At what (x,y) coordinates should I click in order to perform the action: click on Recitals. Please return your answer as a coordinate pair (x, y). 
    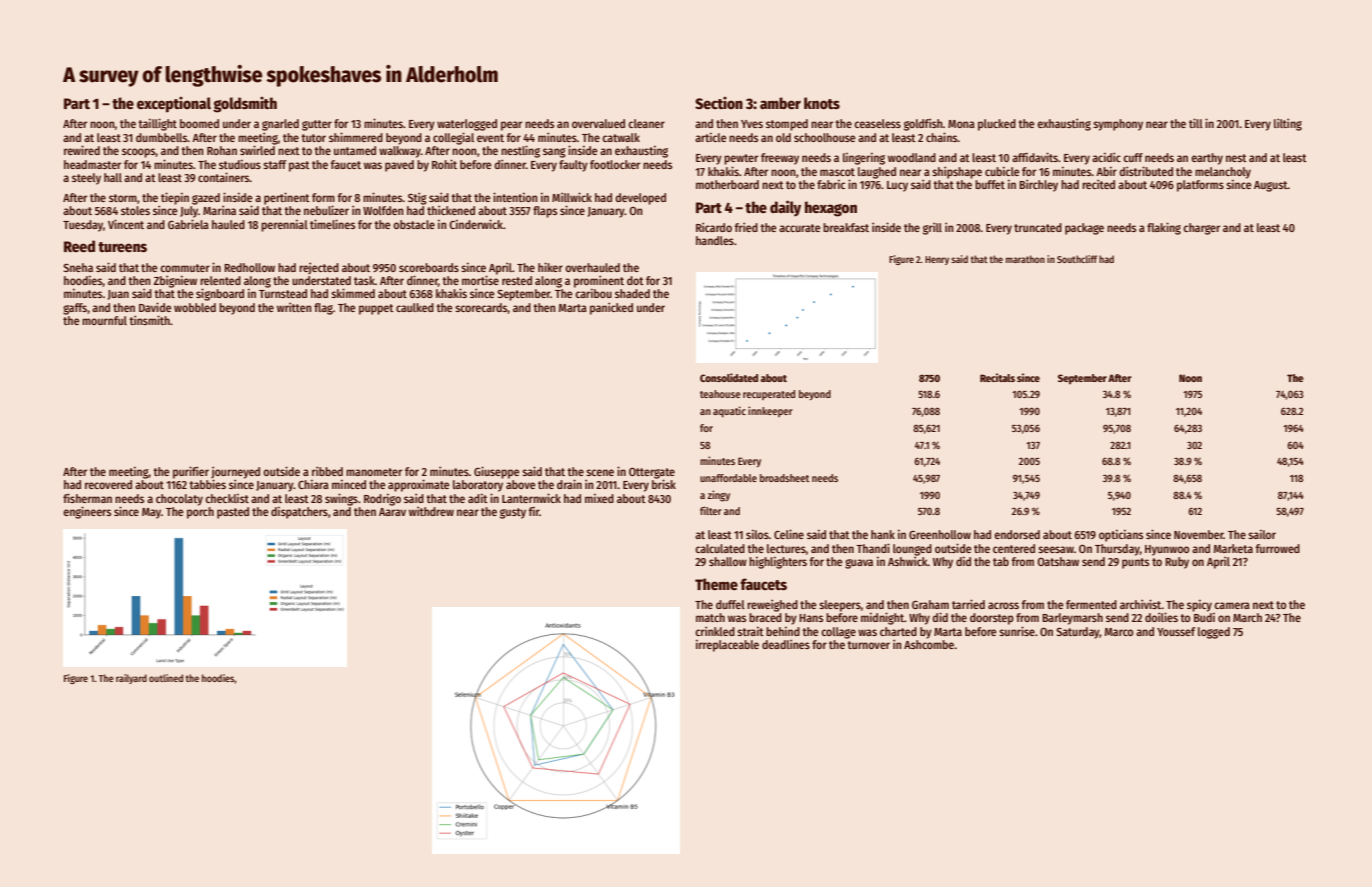
    Looking at the image, I should click on (997, 377).
